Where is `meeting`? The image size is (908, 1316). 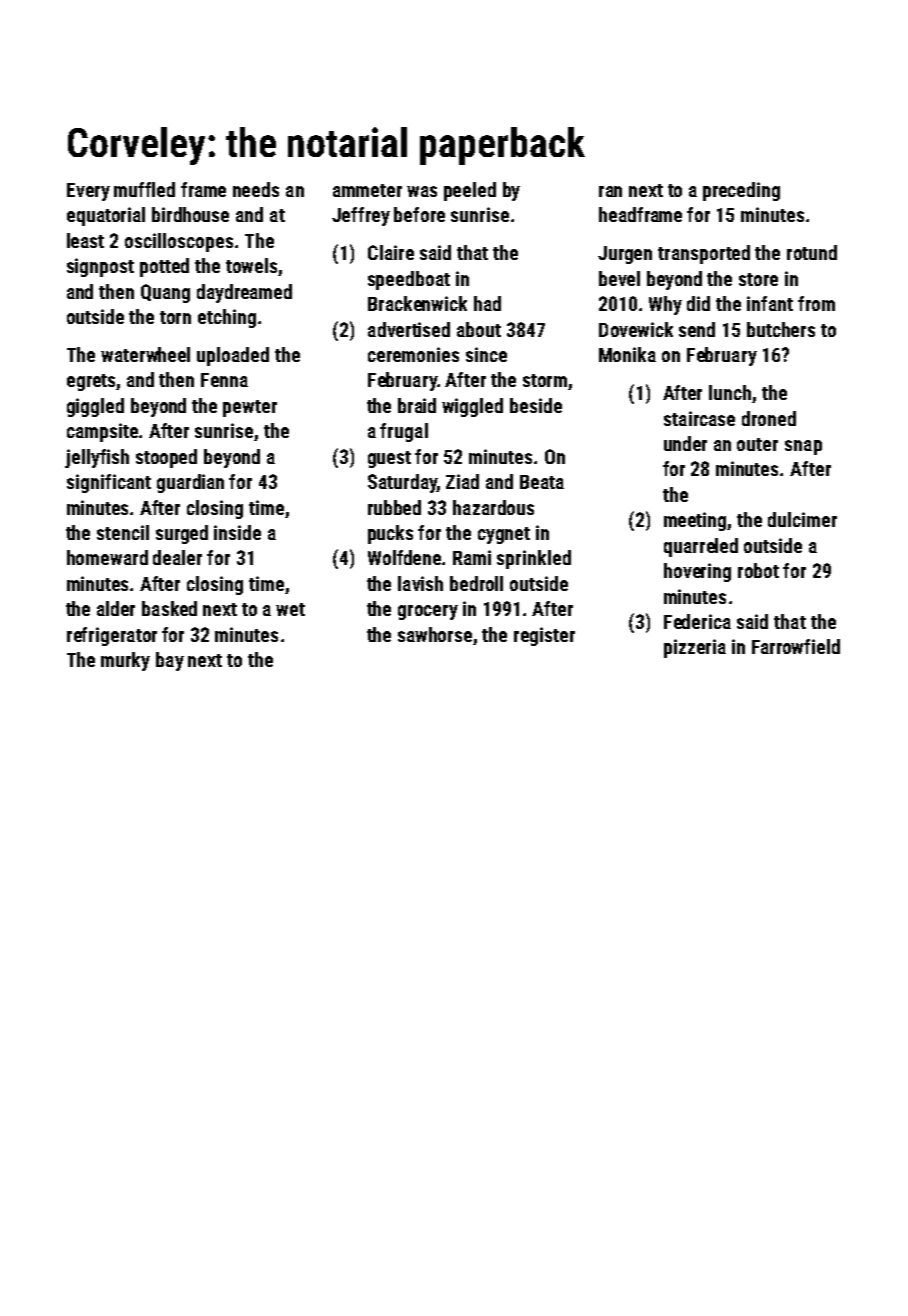 meeting is located at coordinates (696, 521).
